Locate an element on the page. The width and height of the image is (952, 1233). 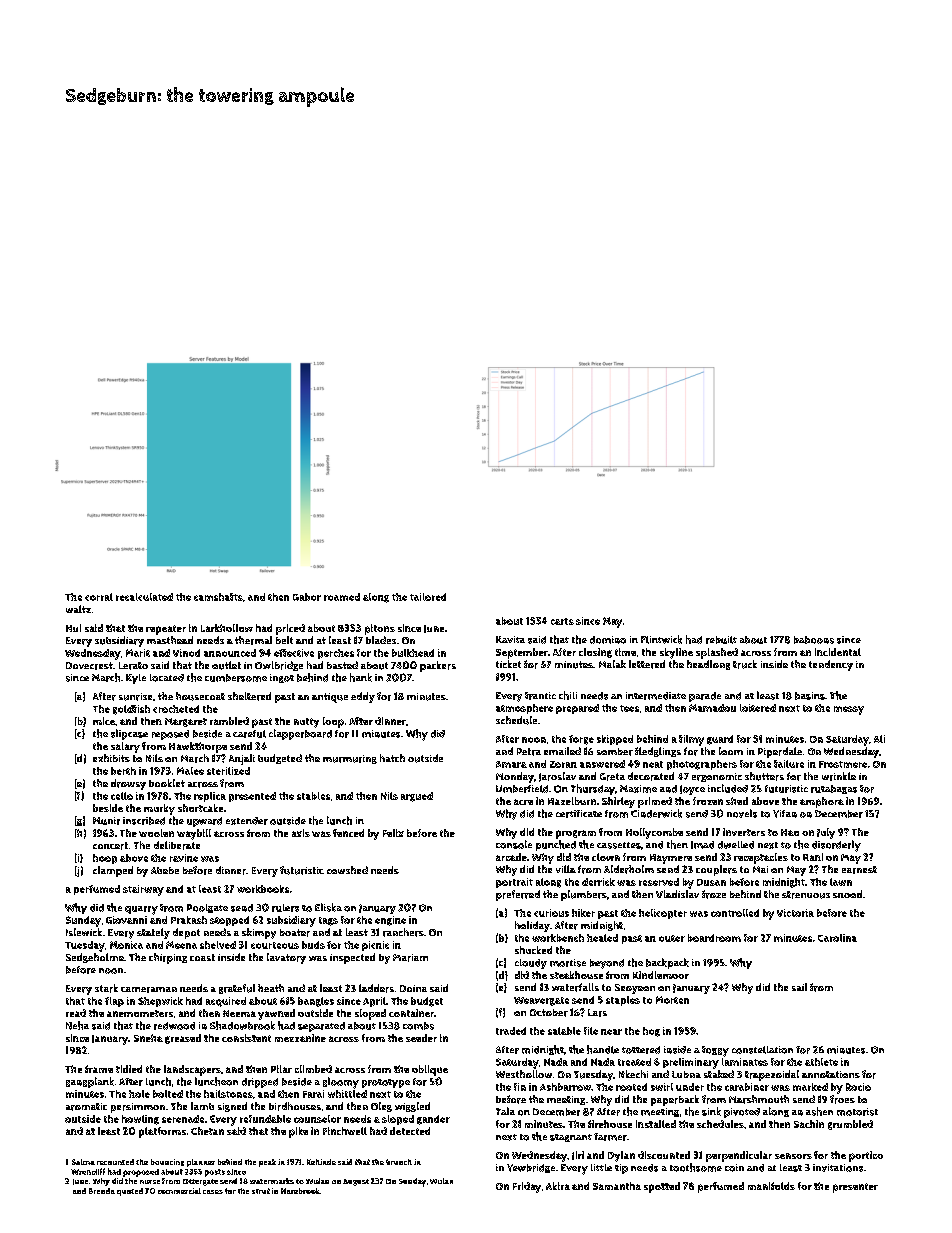
recalculated is located at coordinates (144, 597).
